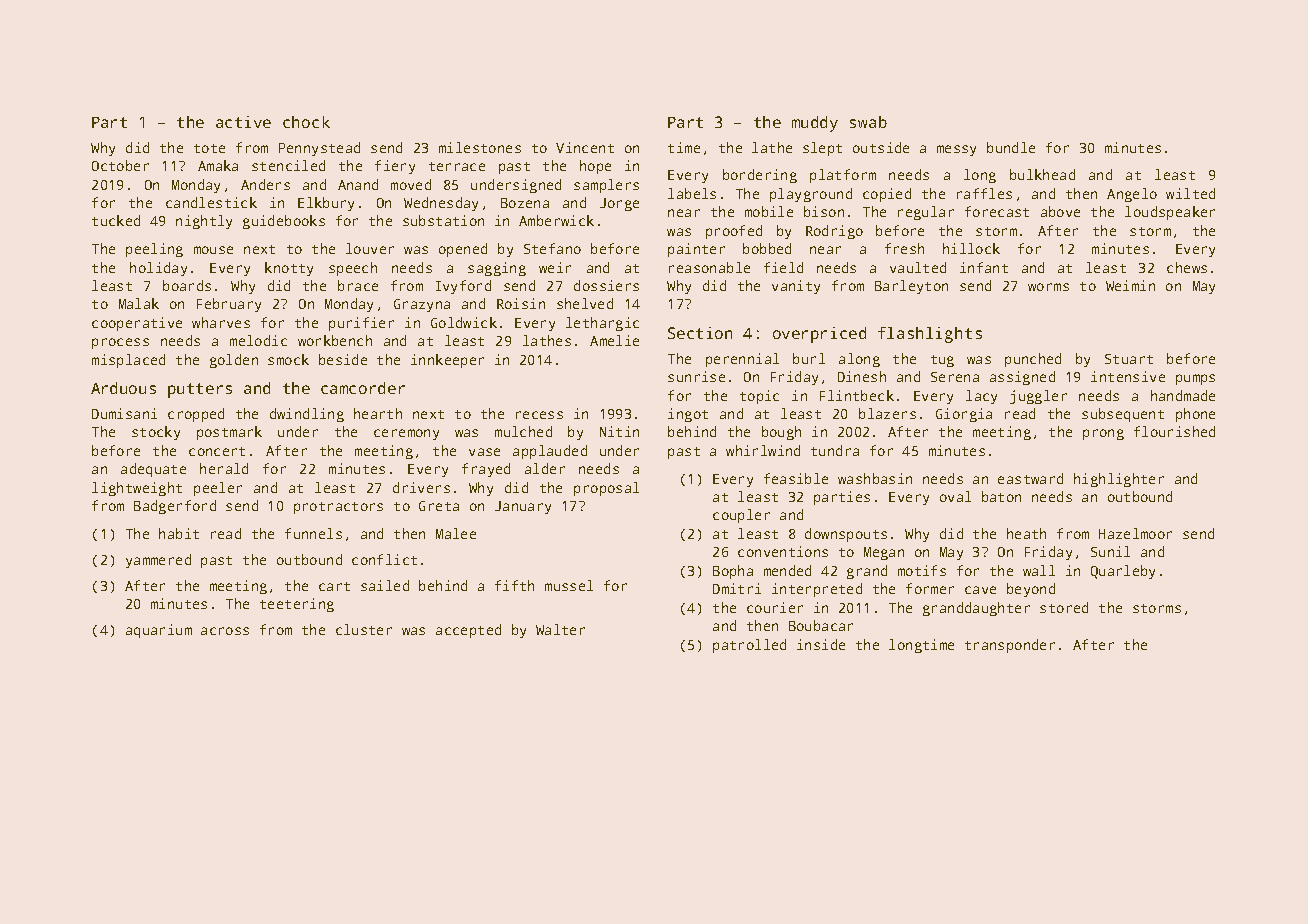 The height and width of the page is (924, 1308). I want to click on workbench, so click(335, 340).
